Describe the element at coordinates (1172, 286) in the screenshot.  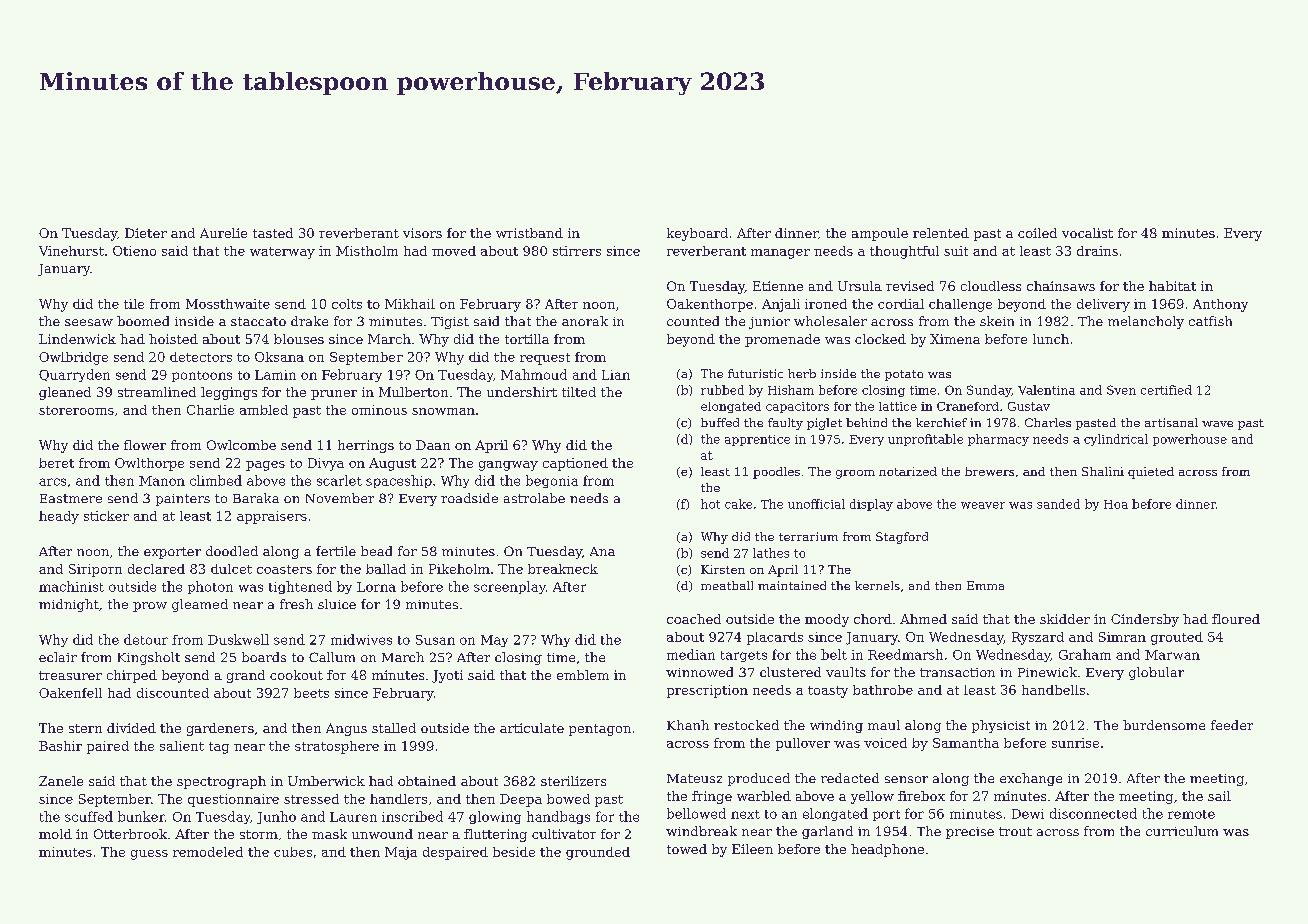
I see `habitat` at that location.
